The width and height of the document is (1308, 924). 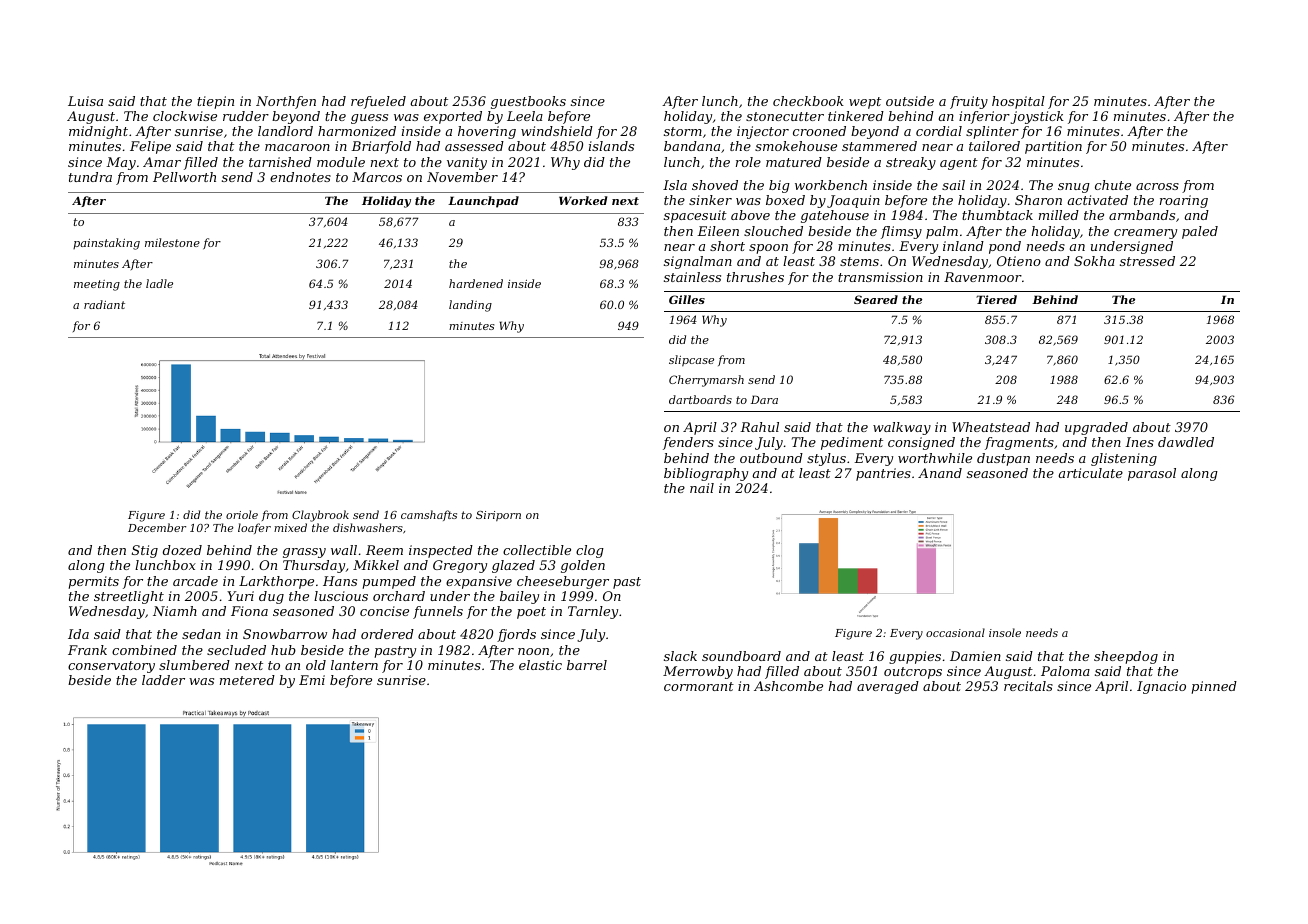 I want to click on Northfen, so click(x=286, y=102).
